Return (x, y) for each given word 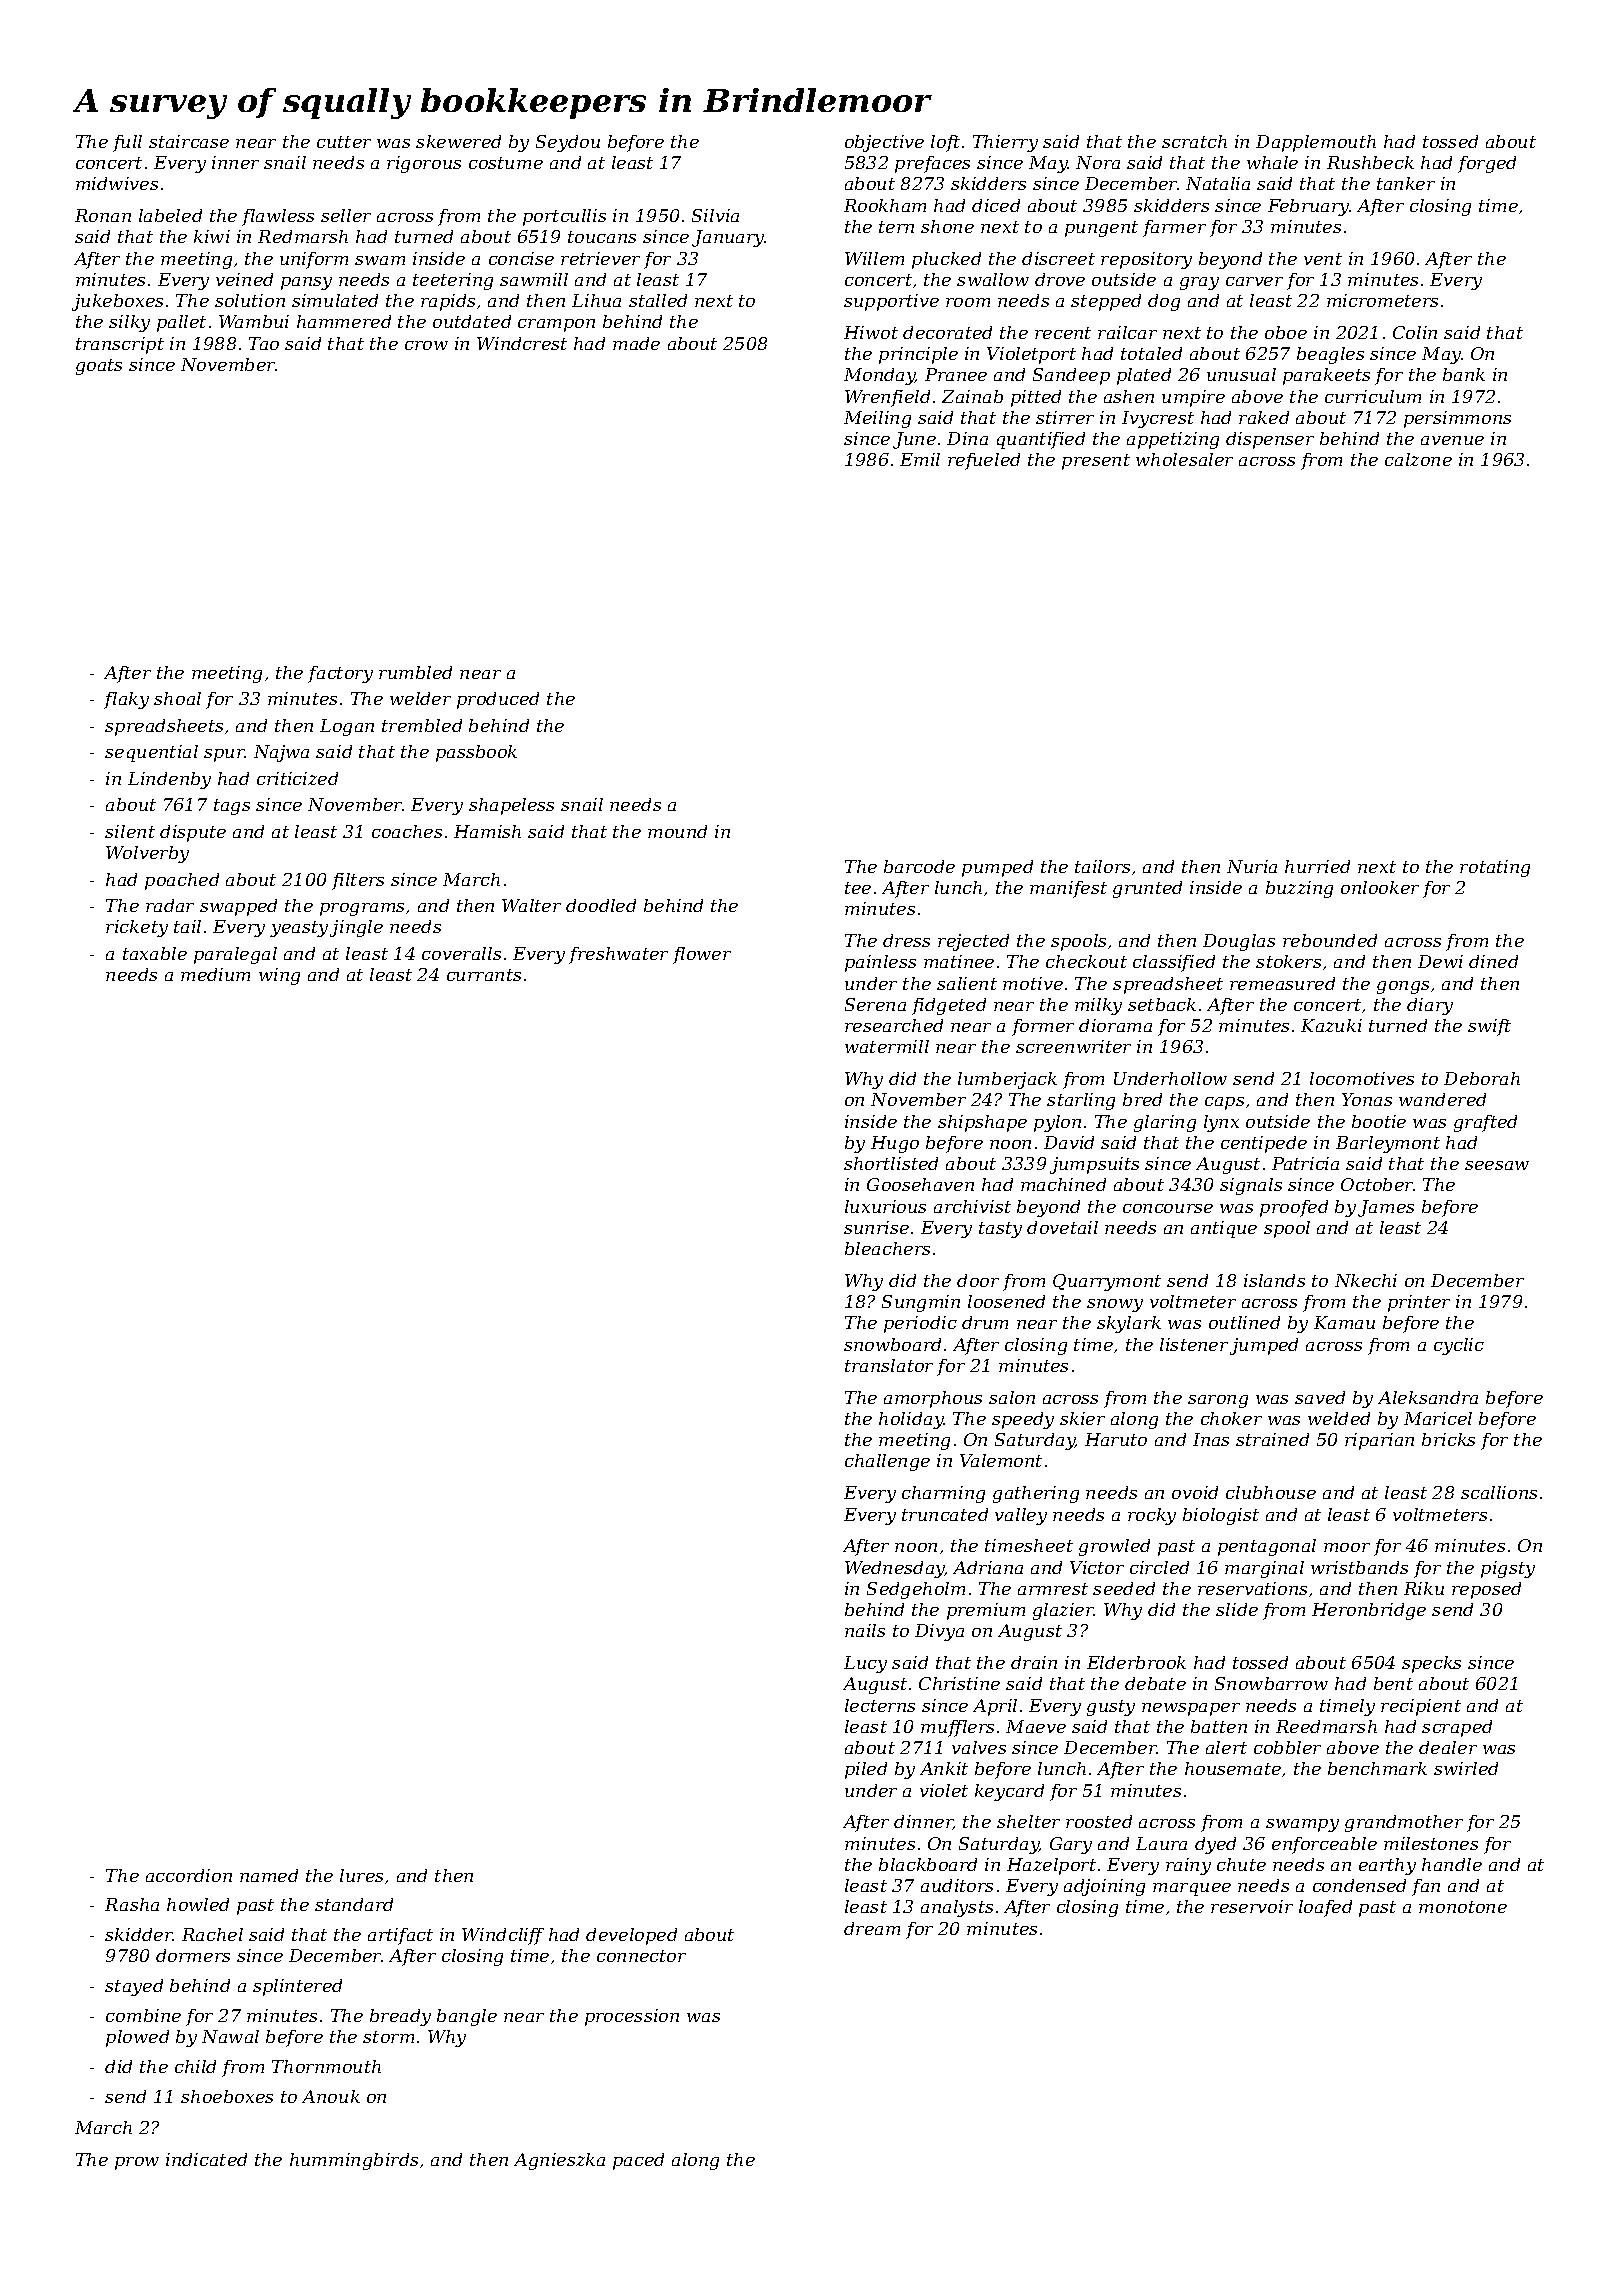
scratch (1194, 141)
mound (677, 831)
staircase (189, 141)
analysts (957, 1908)
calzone (1418, 459)
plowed (137, 2038)
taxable (155, 953)
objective (884, 143)
